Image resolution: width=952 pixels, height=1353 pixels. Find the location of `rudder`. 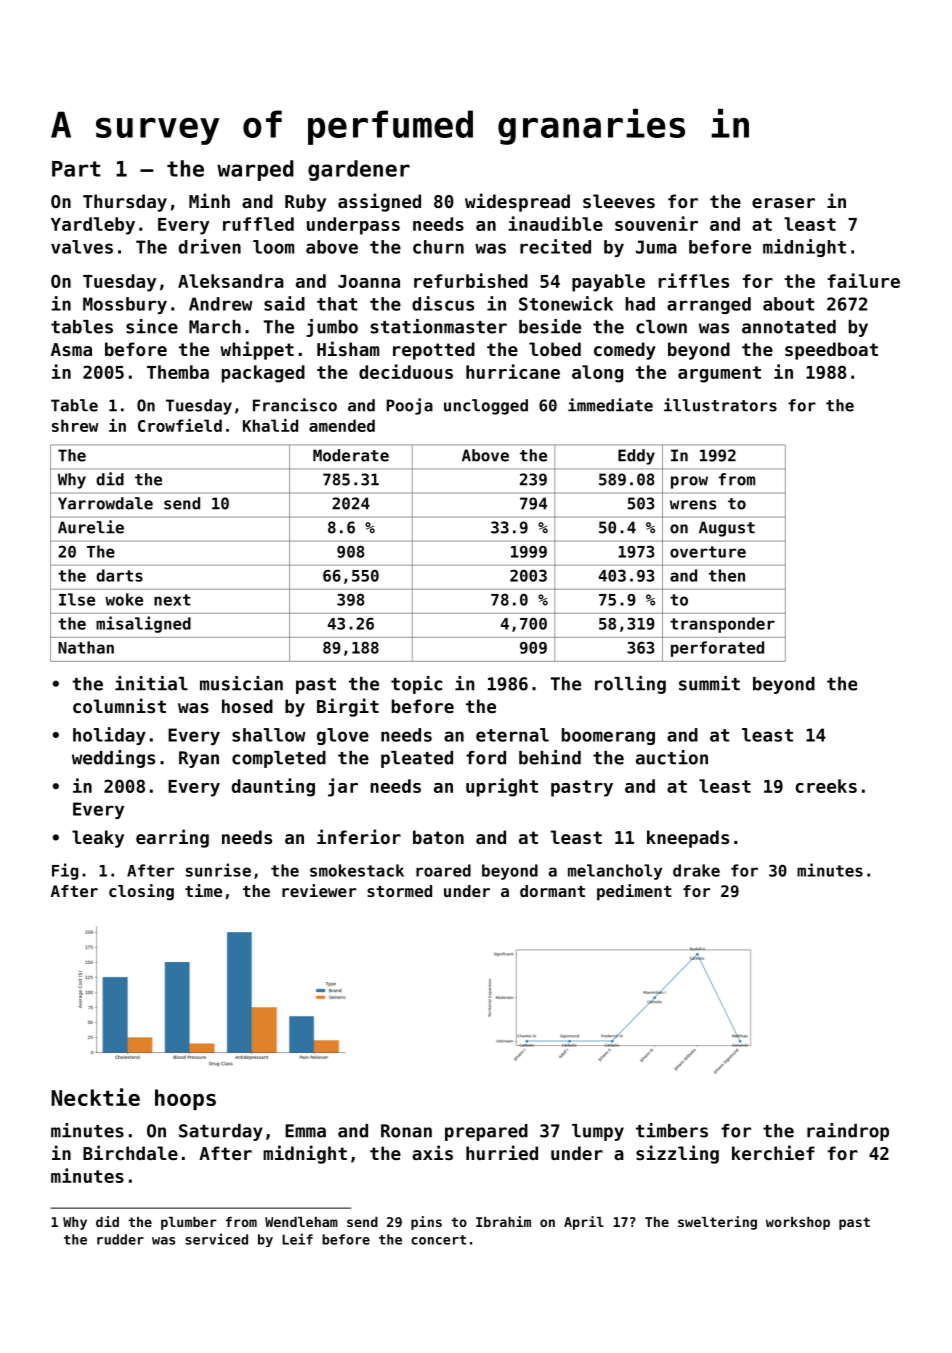

rudder is located at coordinates (120, 1239).
